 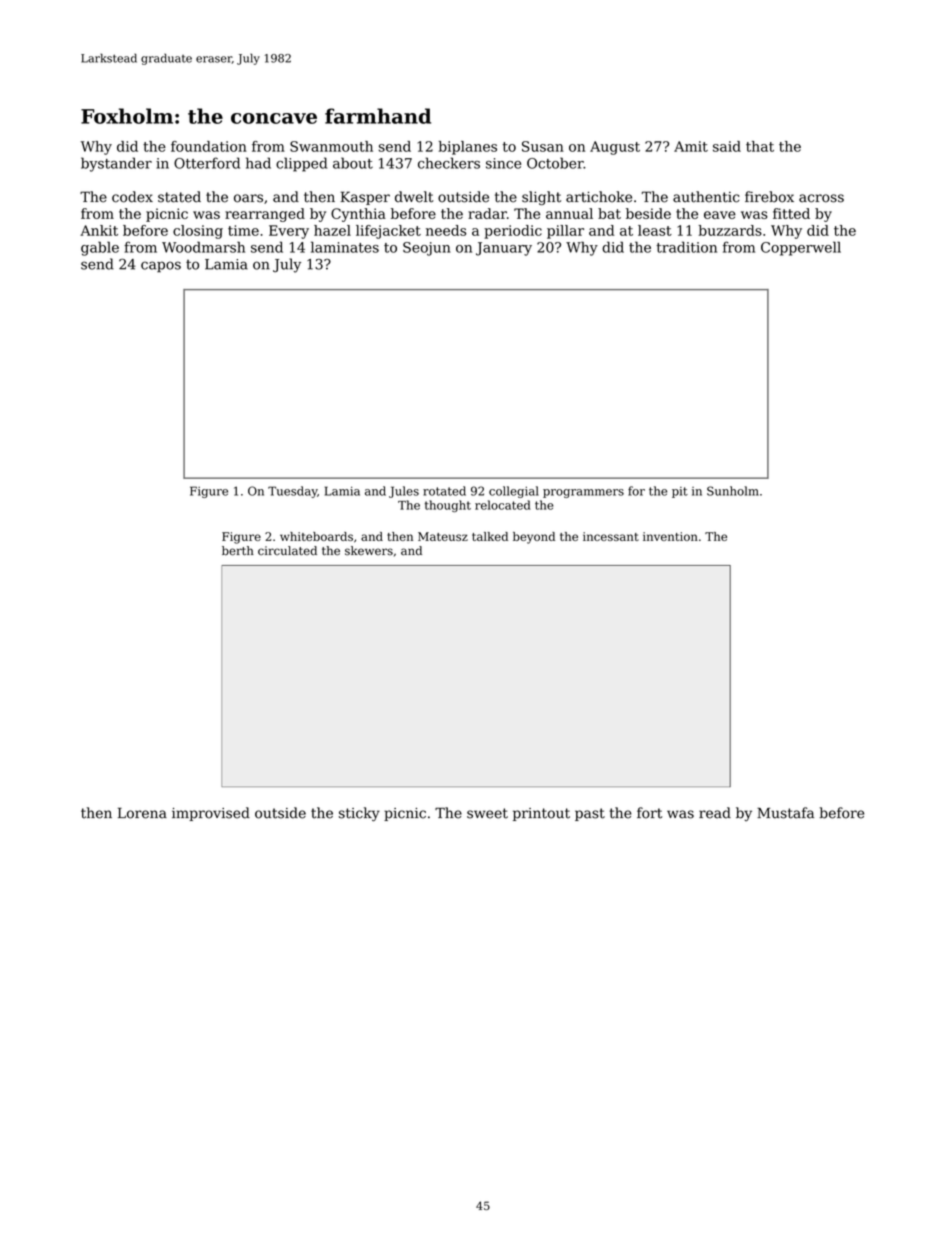 I want to click on berth, so click(x=238, y=551).
